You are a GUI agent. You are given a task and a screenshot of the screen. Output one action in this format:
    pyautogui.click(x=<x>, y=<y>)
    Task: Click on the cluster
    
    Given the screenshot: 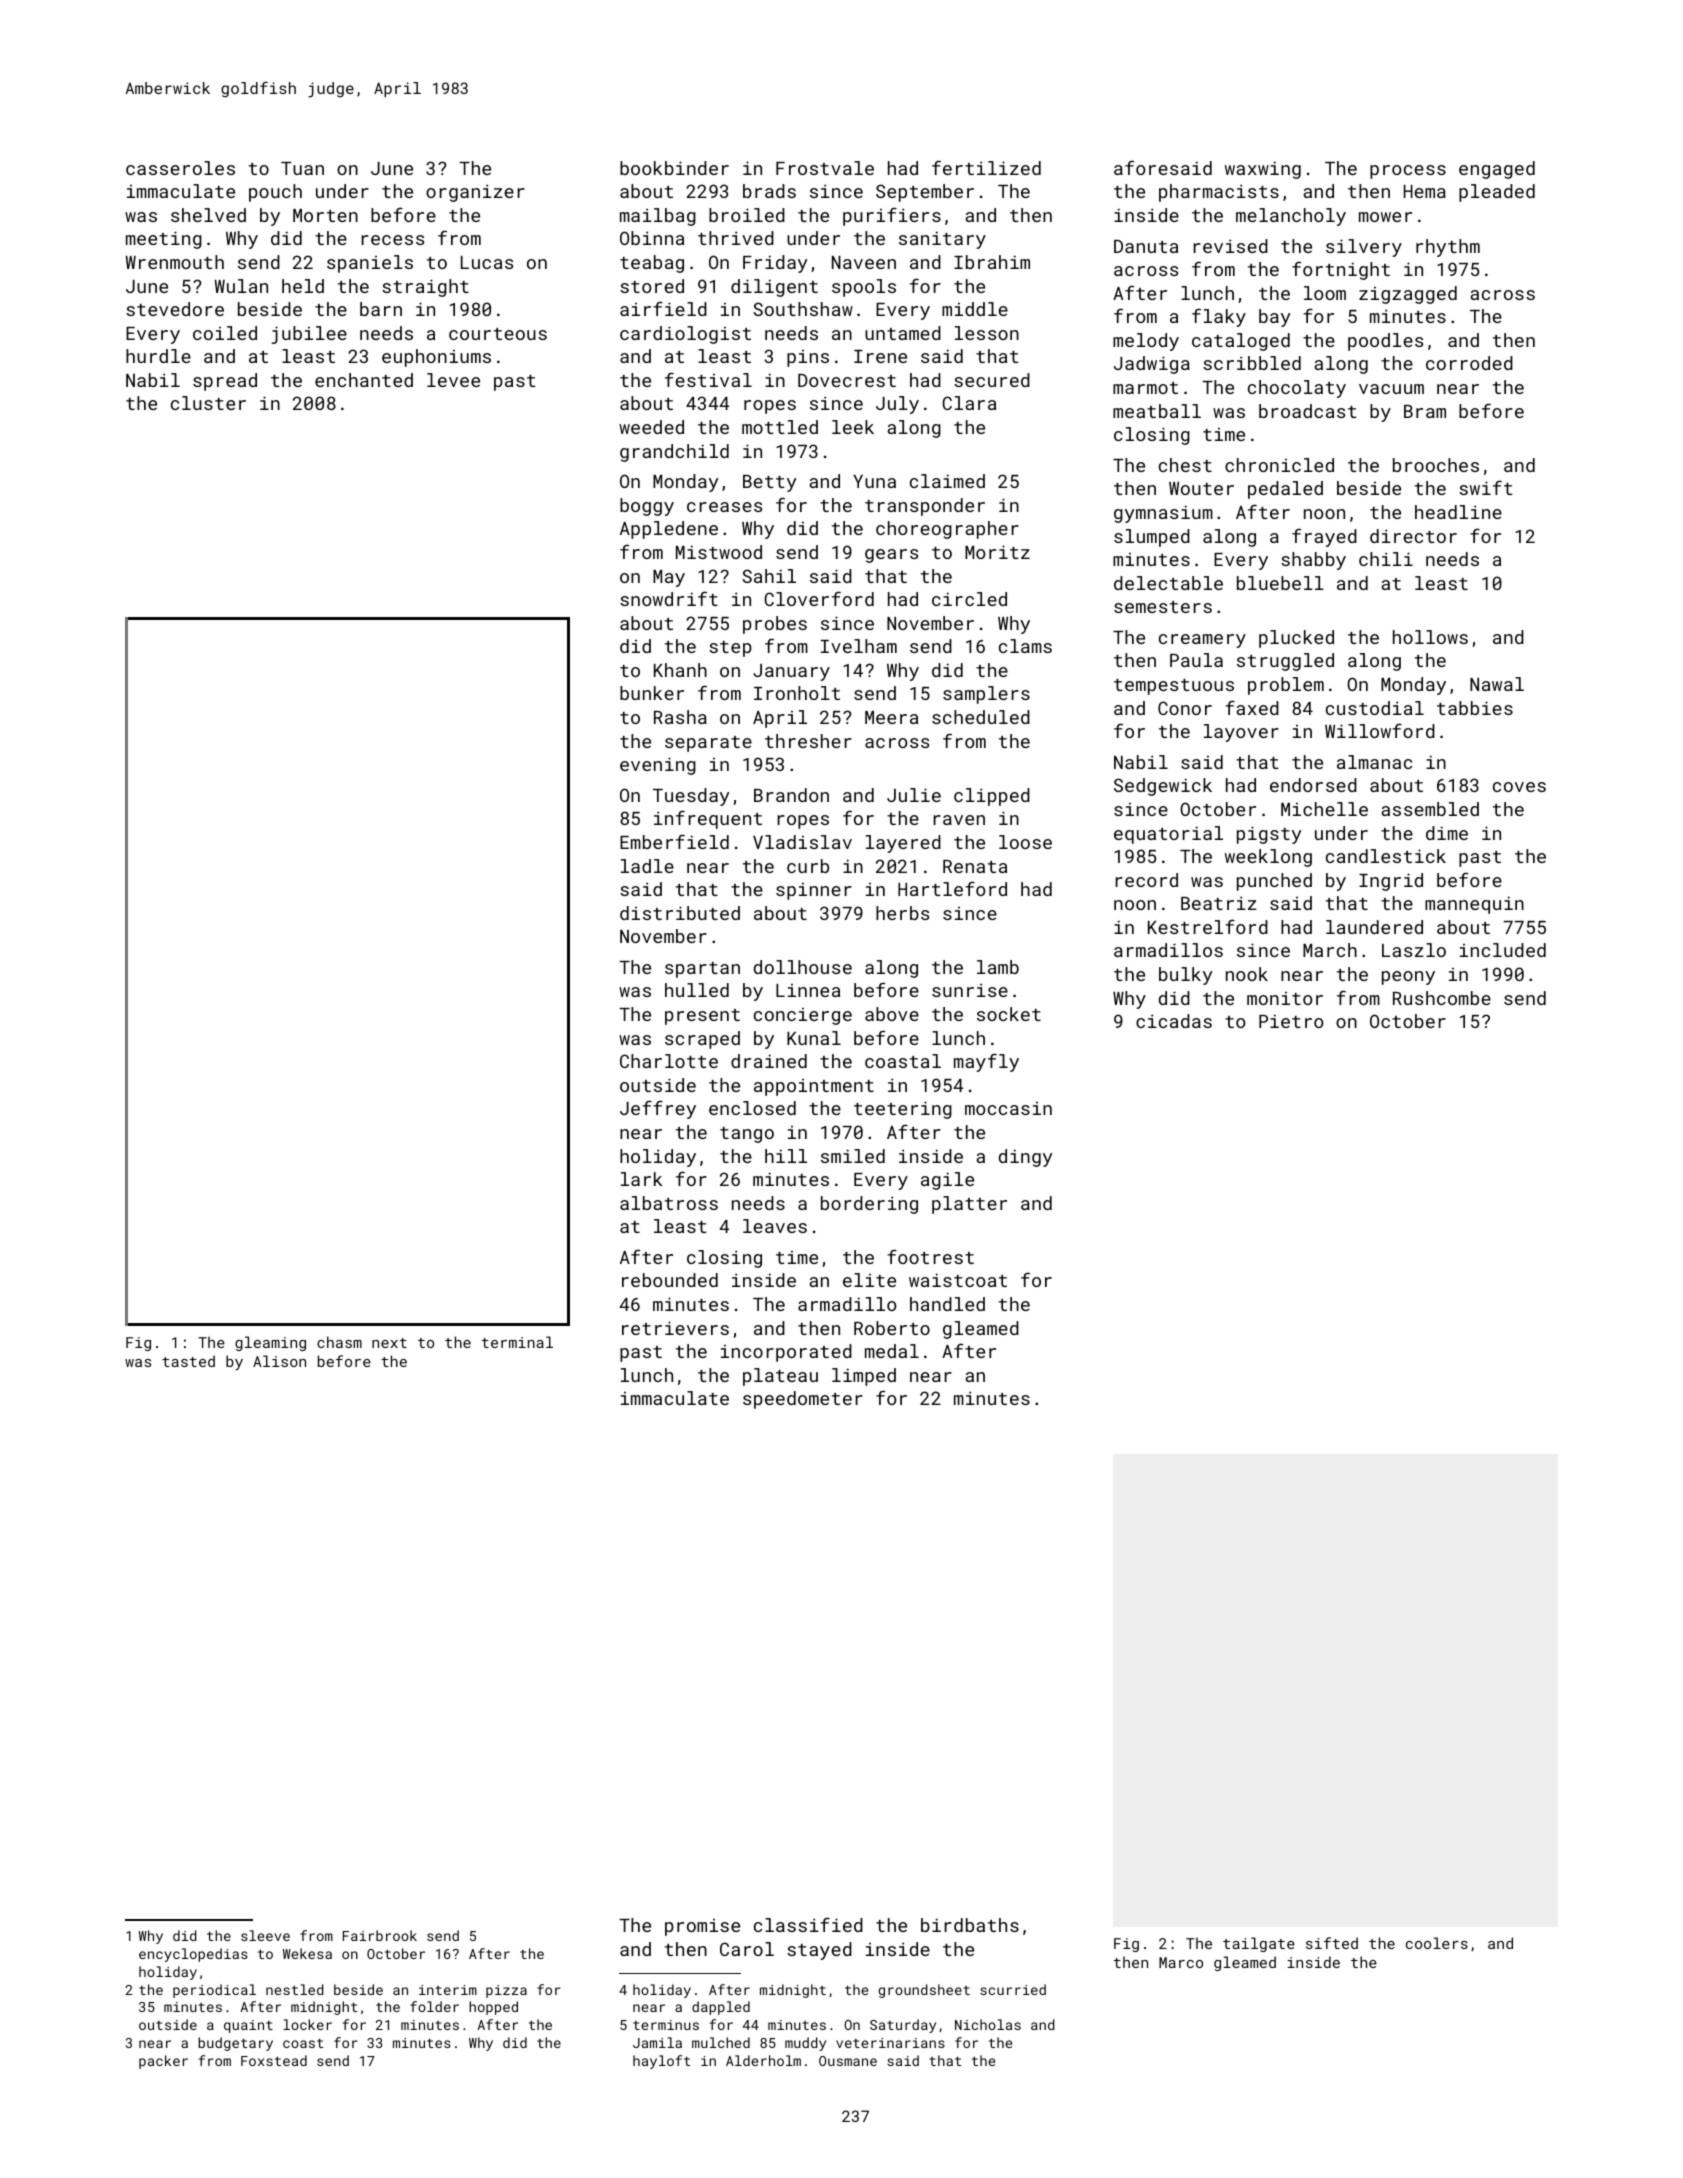 What is the action you would take?
    pyautogui.click(x=208, y=403)
